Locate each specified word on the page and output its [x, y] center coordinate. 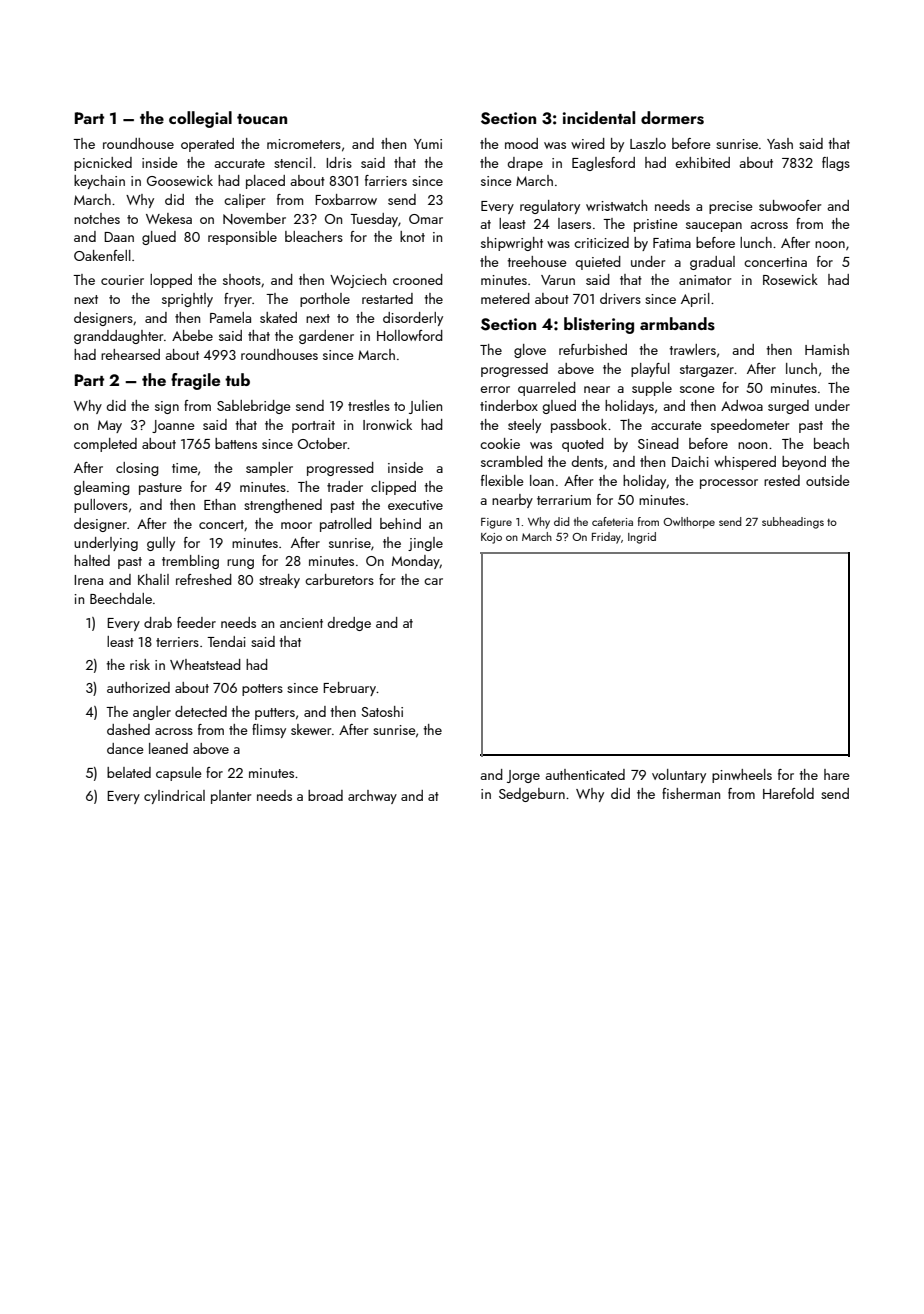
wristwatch [616, 205]
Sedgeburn [532, 795]
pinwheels [742, 776]
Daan [119, 237]
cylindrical [174, 797]
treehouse [537, 261]
